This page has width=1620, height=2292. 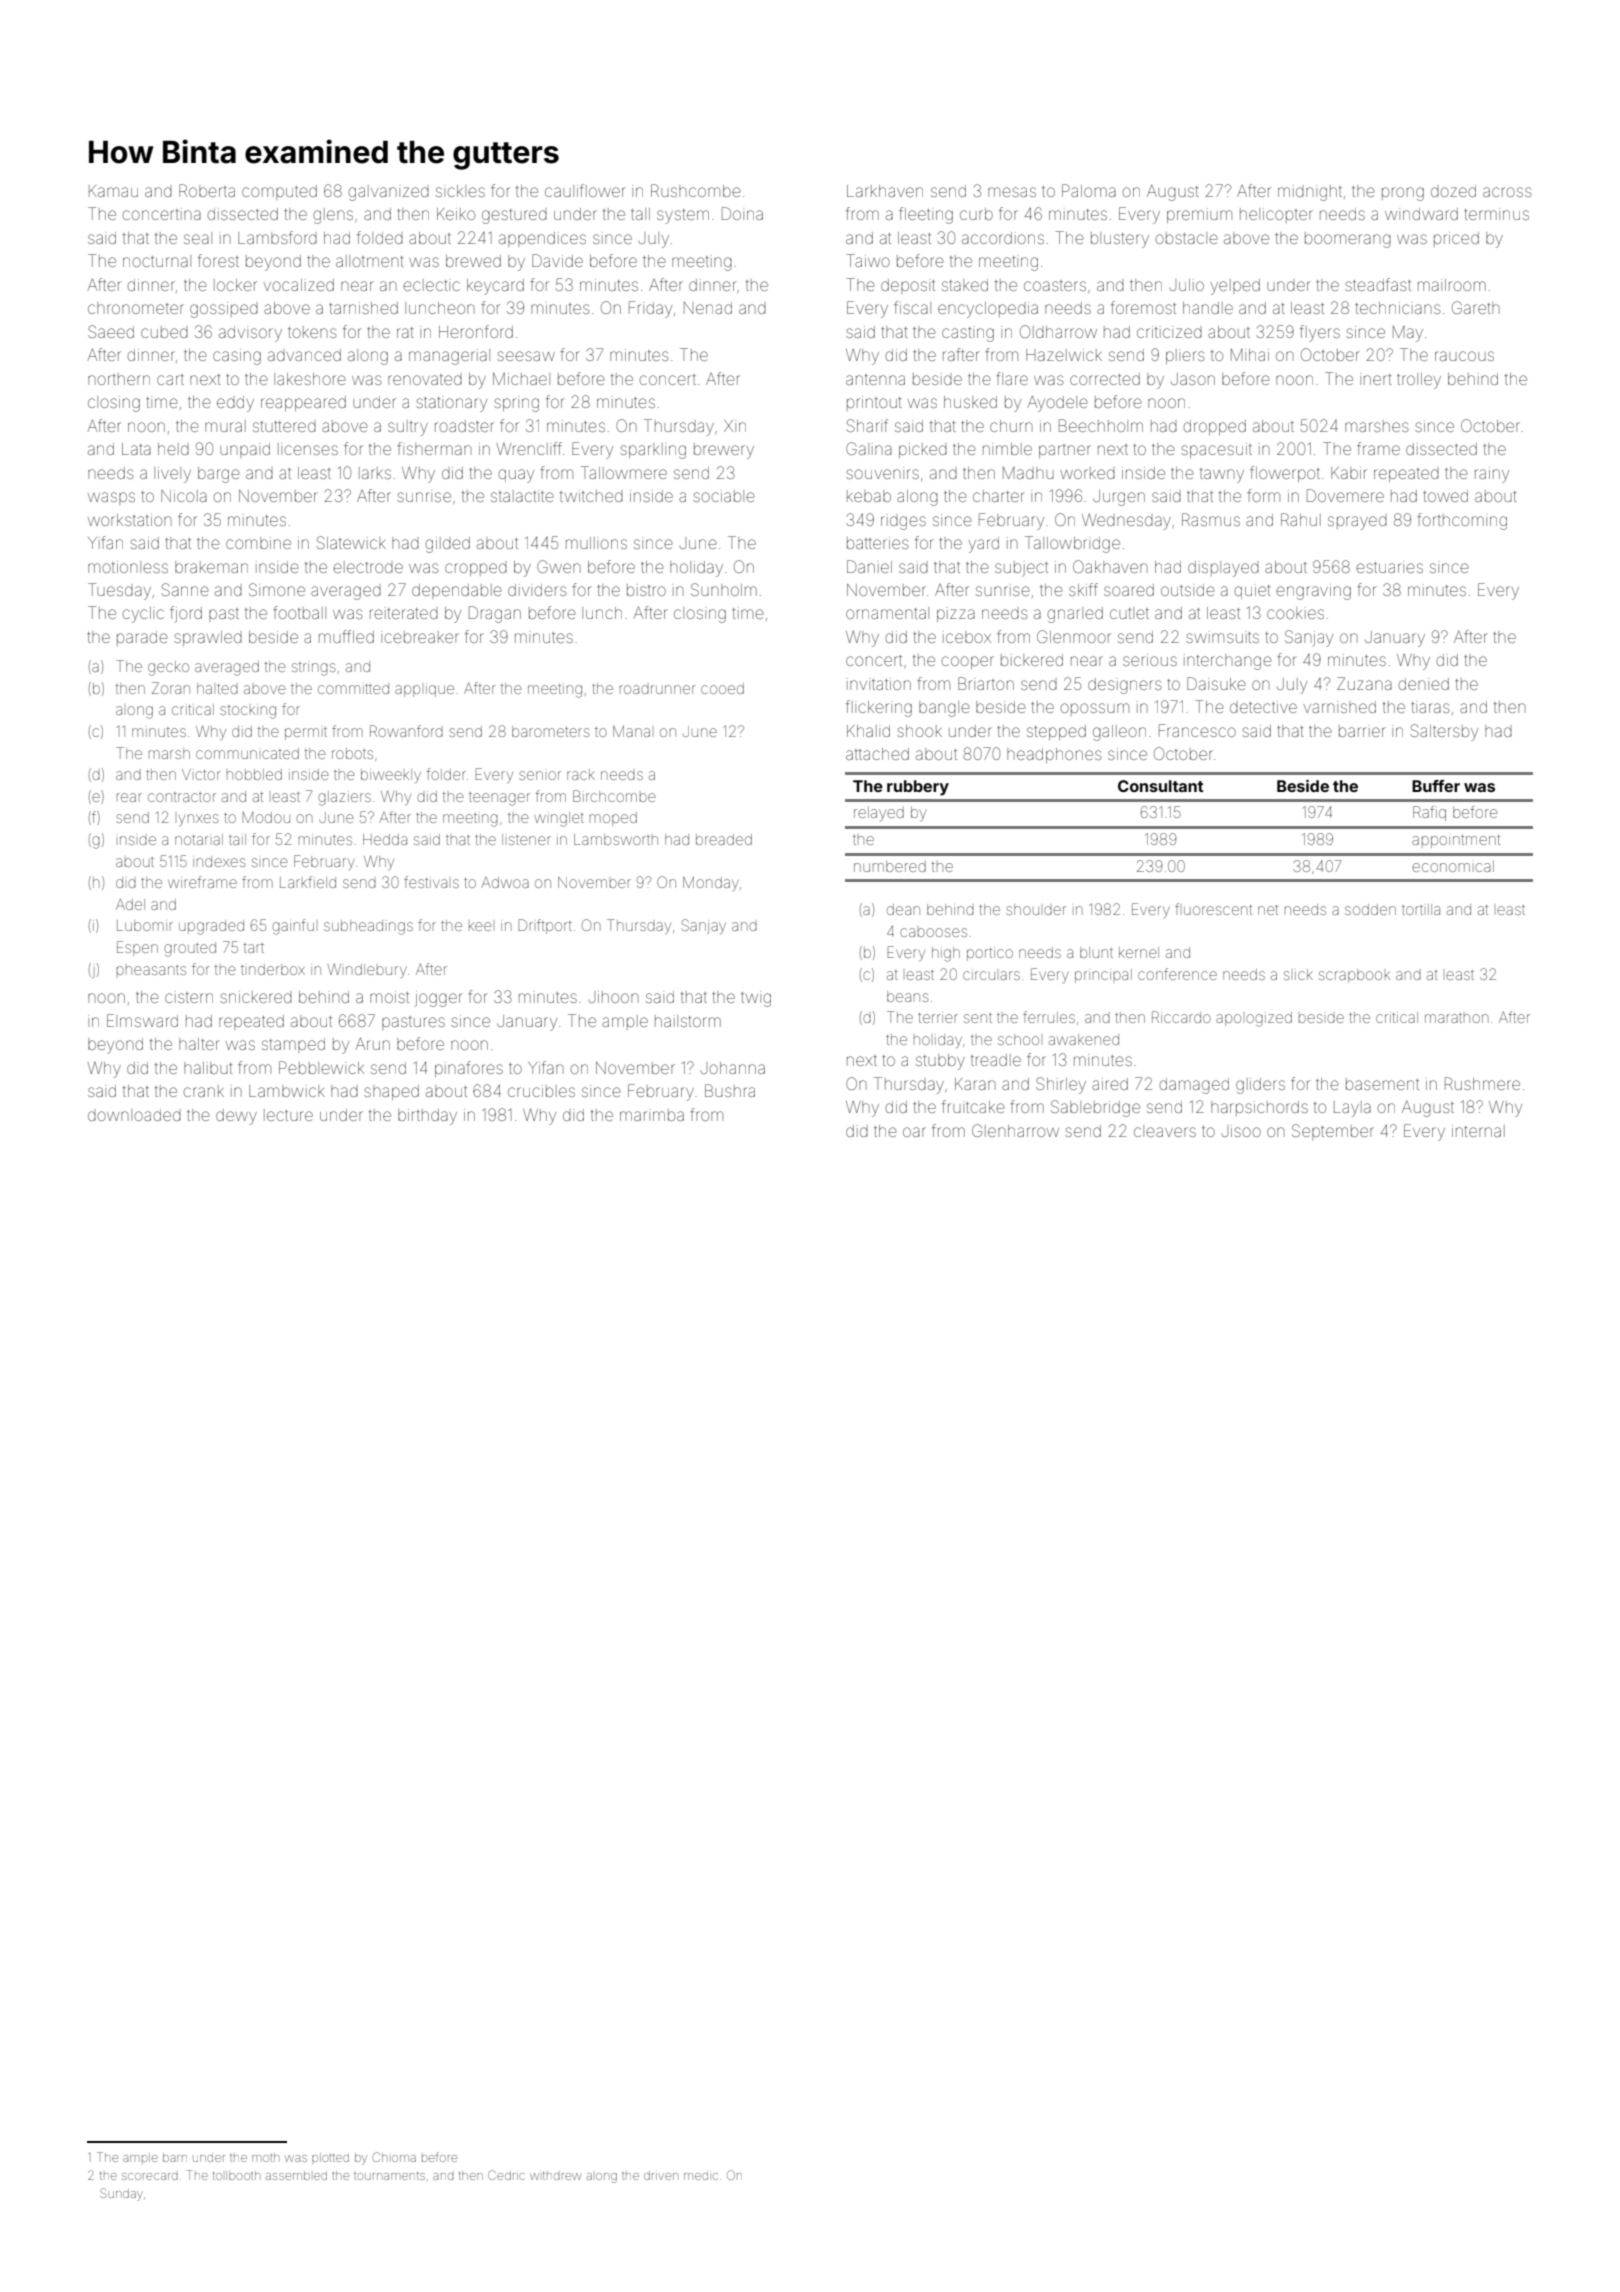 What do you see at coordinates (1012, 192) in the page?
I see `mesas` at bounding box center [1012, 192].
